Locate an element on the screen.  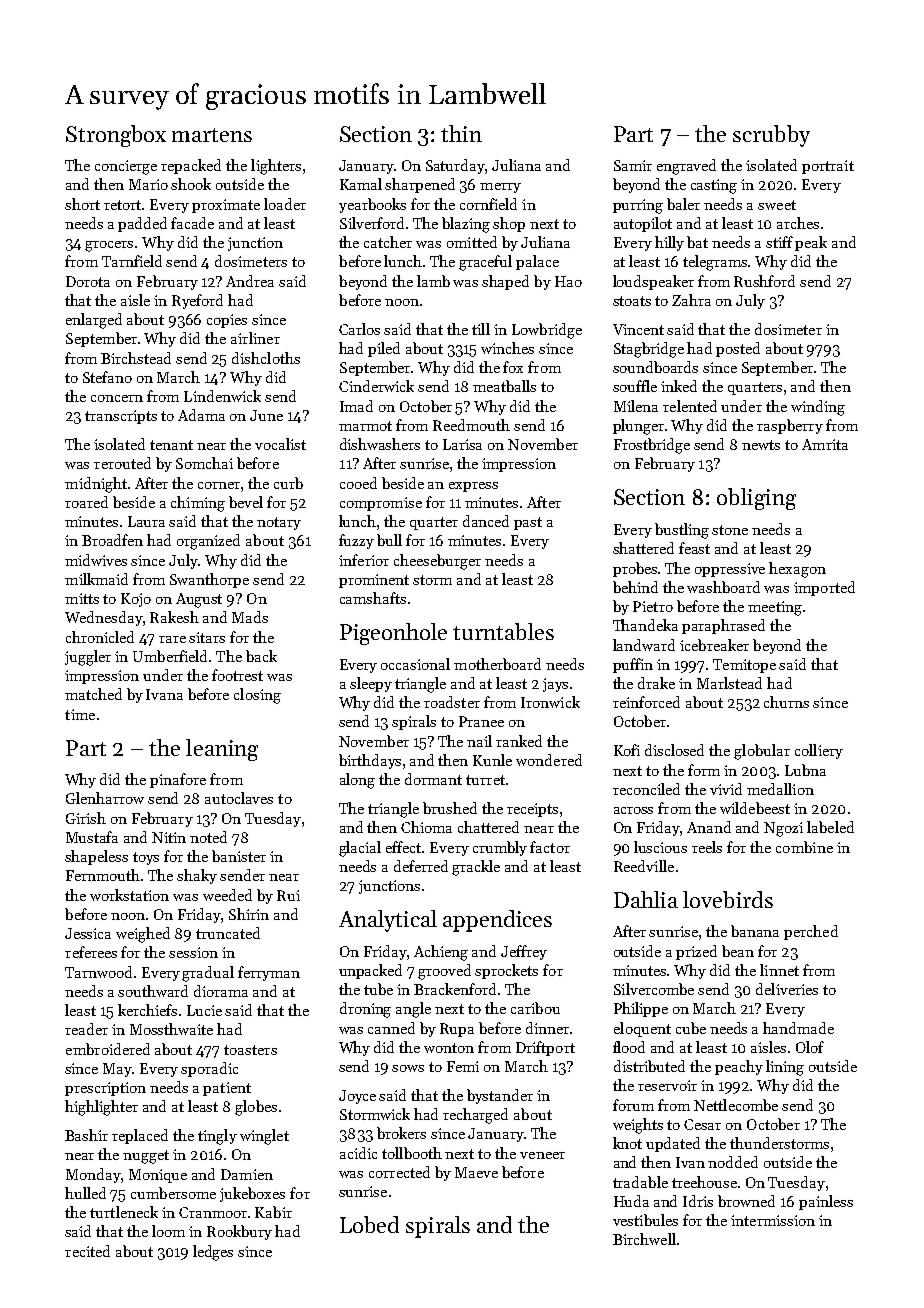
scrubby is located at coordinates (771, 136).
